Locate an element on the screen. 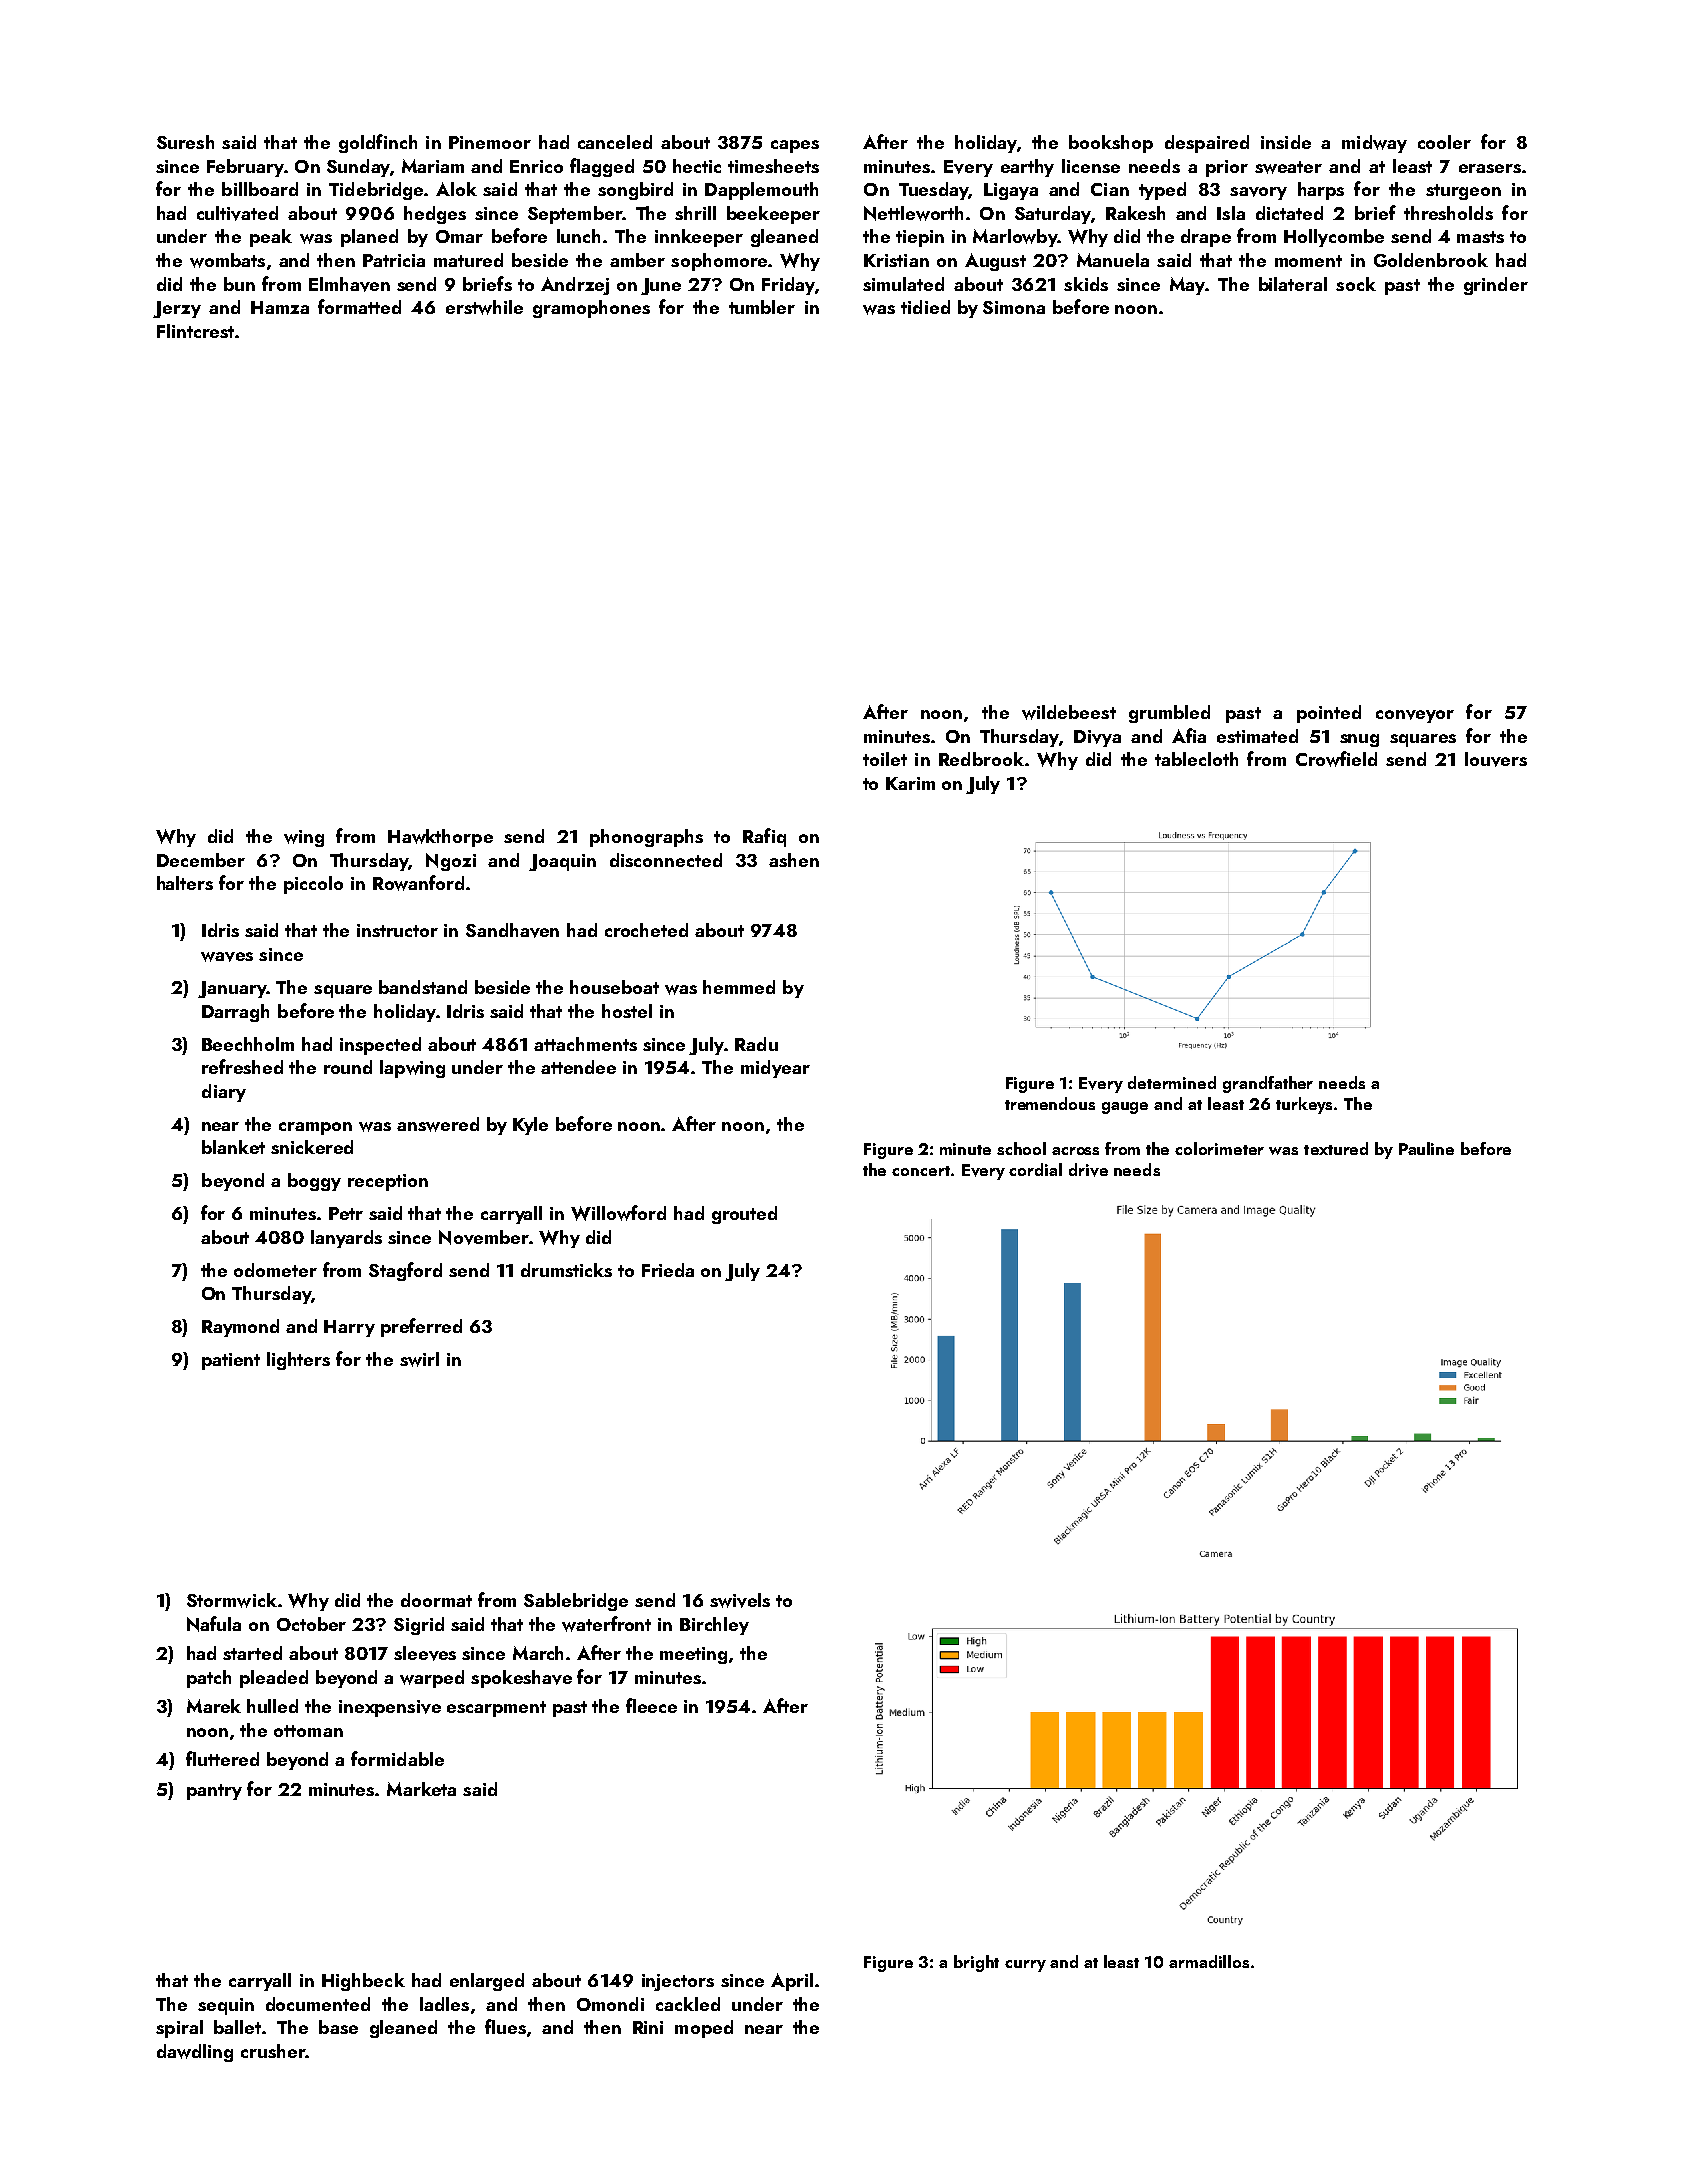 Image resolution: width=1683 pixels, height=2178 pixels. tiepin is located at coordinates (920, 238).
